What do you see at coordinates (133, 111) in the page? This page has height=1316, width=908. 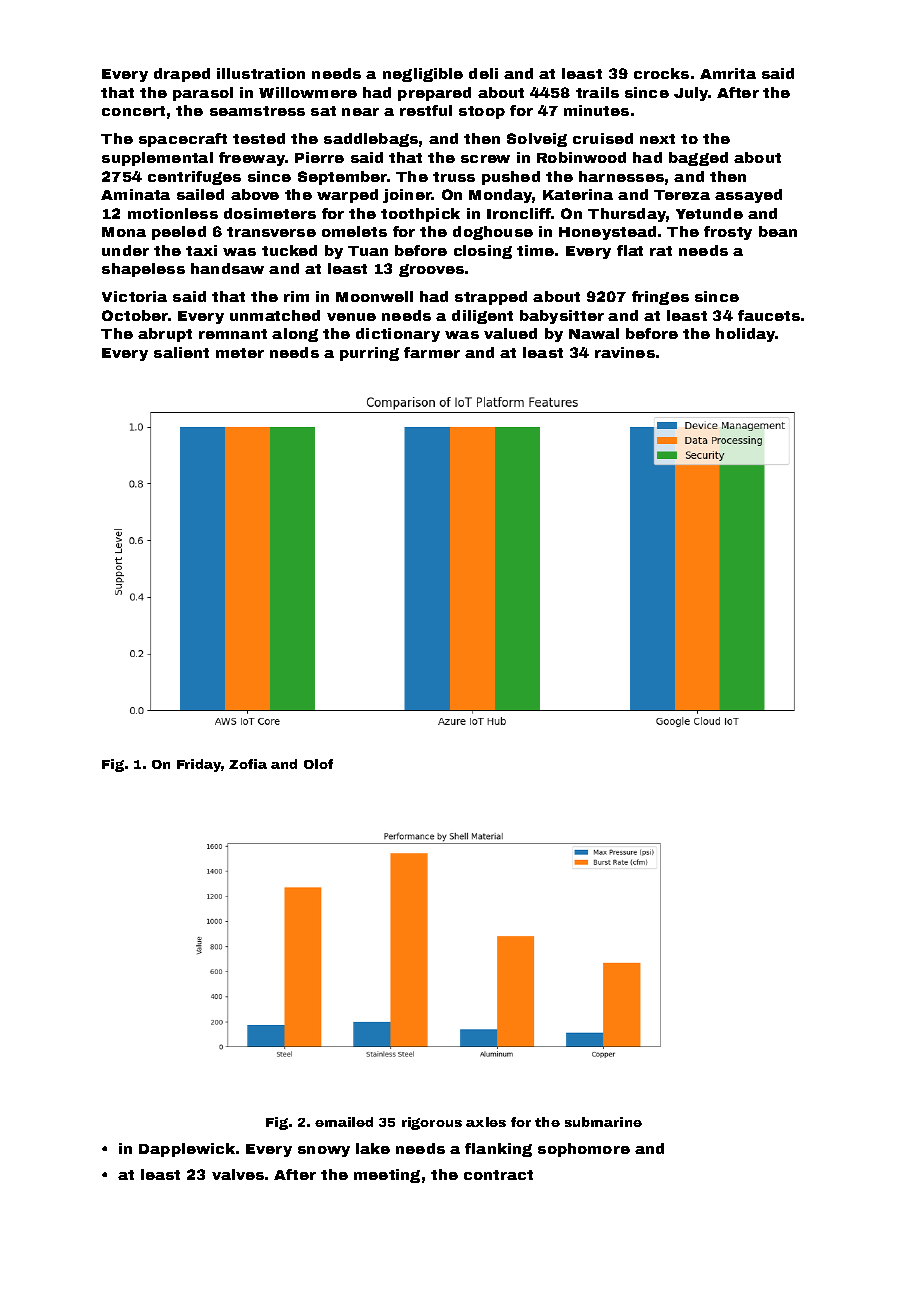 I see `concert` at bounding box center [133, 111].
